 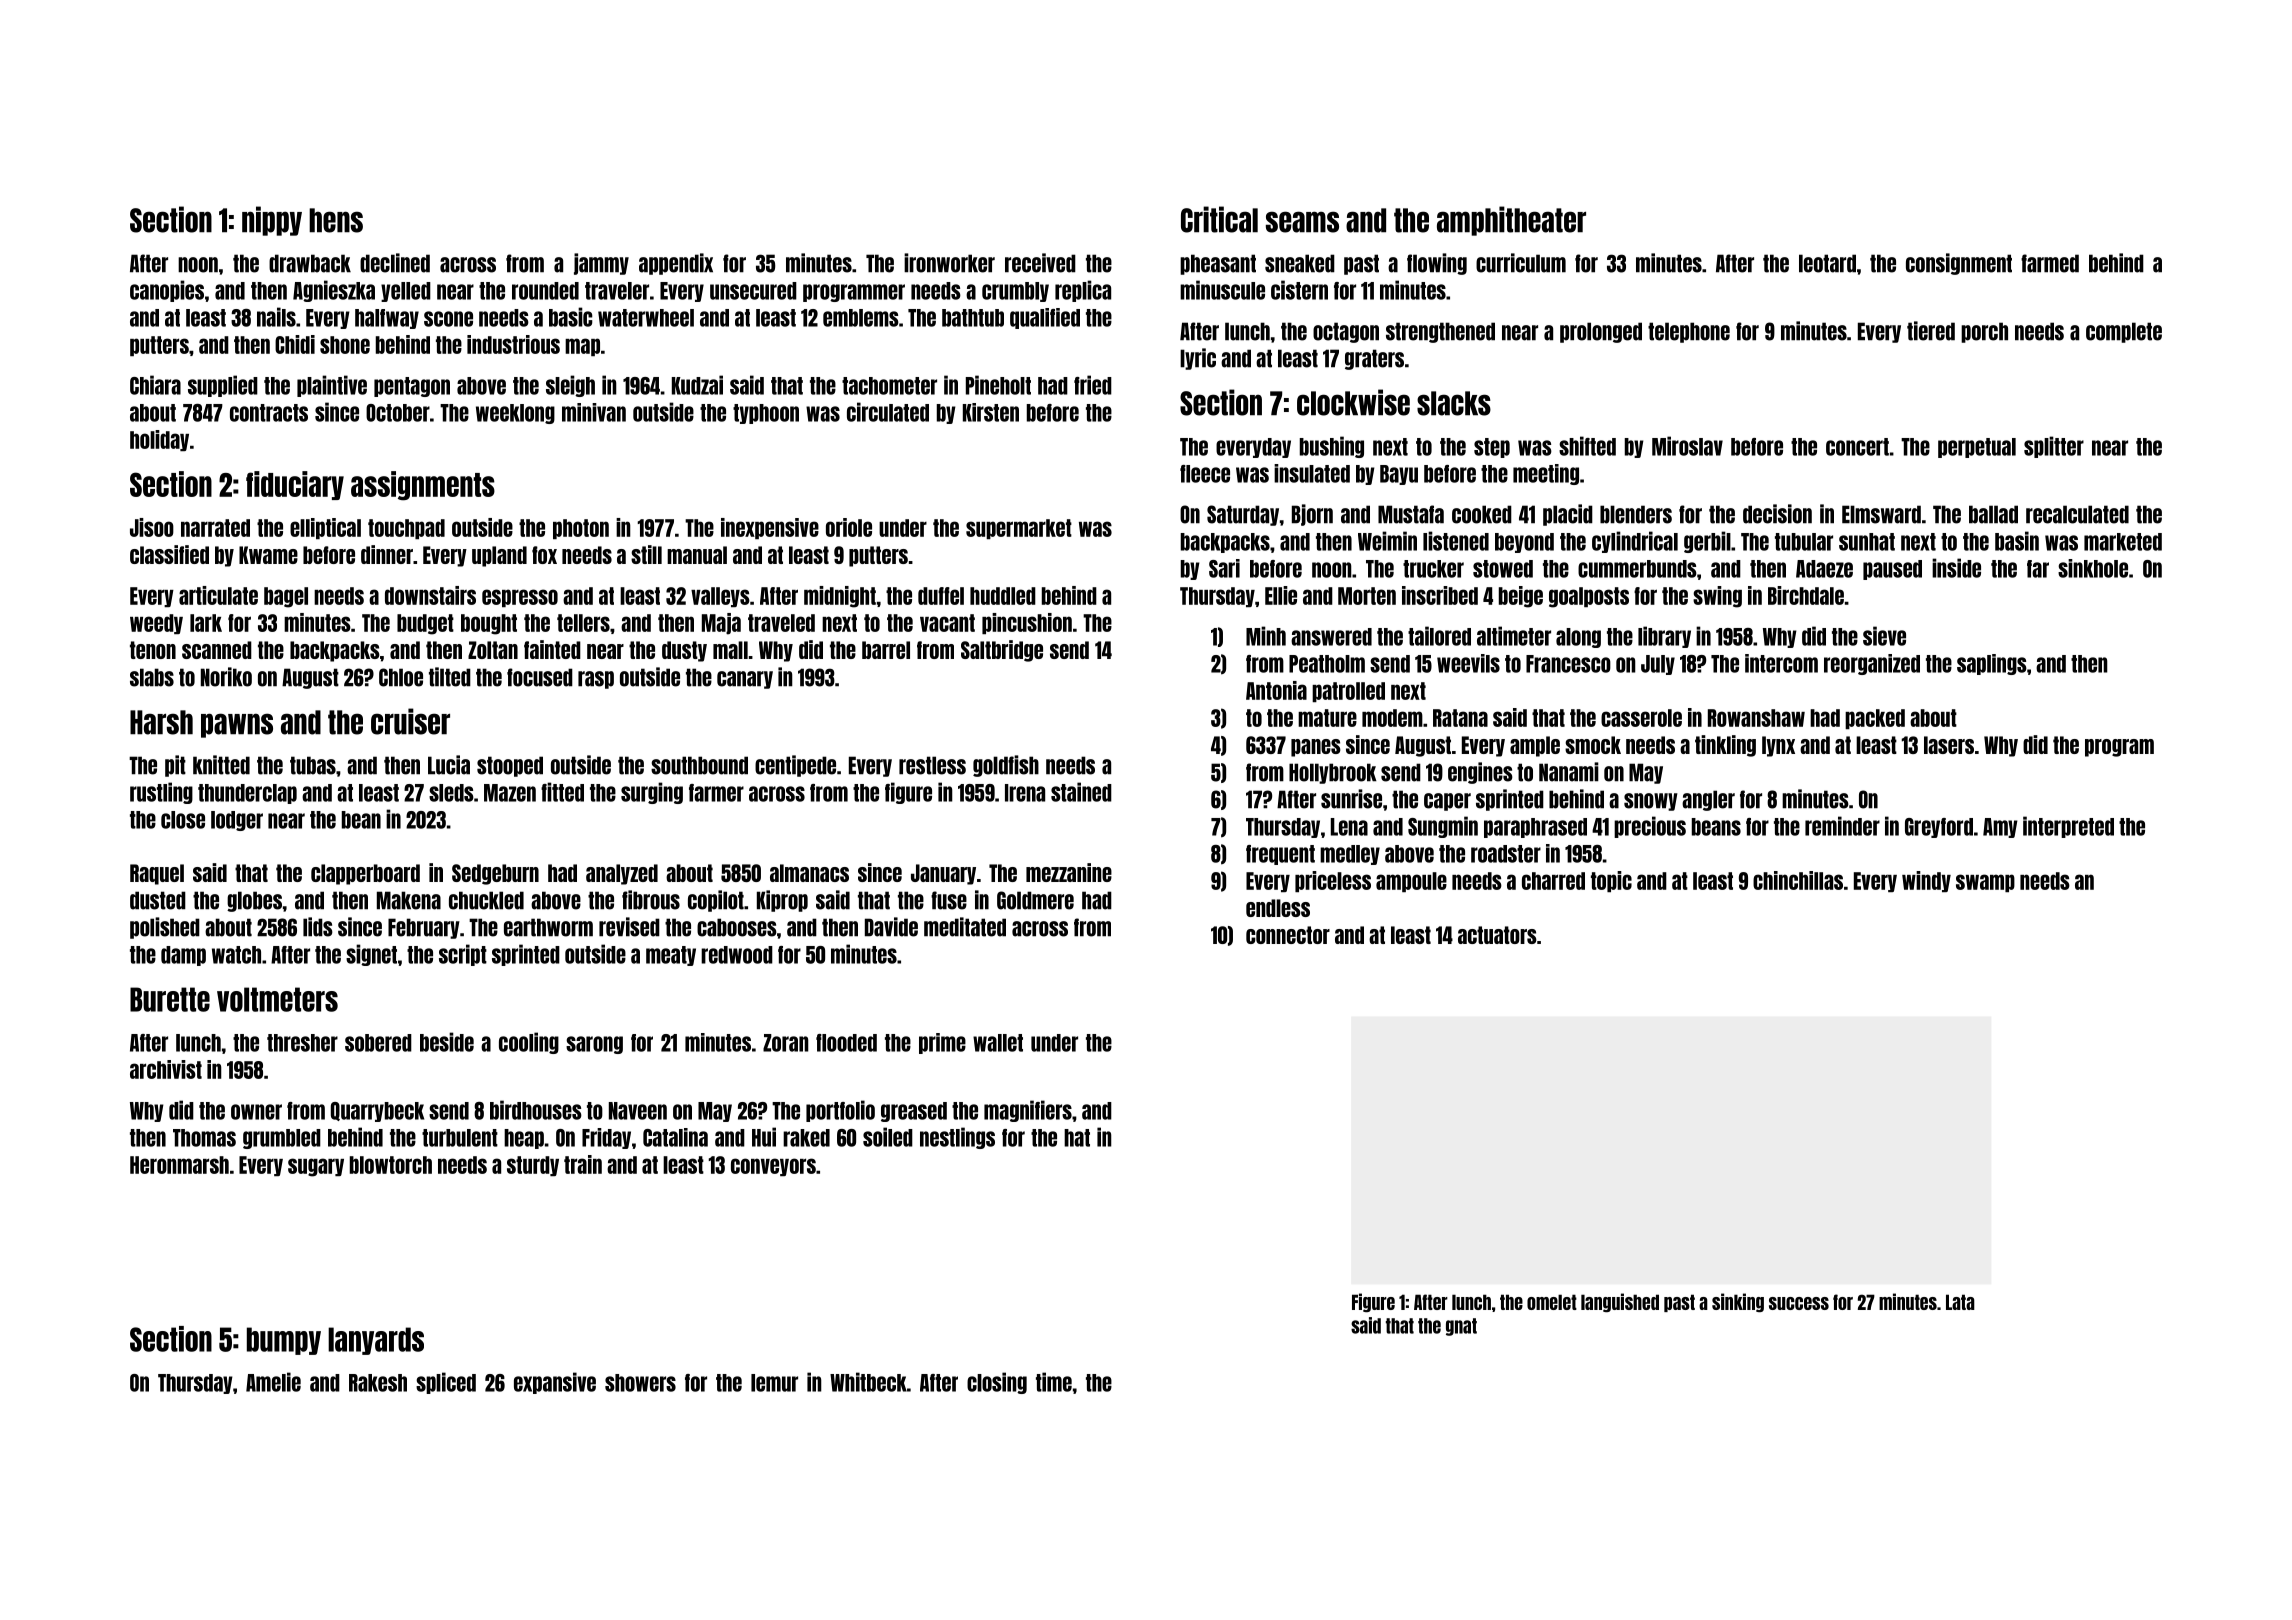 What do you see at coordinates (932, 765) in the screenshot?
I see `restless` at bounding box center [932, 765].
